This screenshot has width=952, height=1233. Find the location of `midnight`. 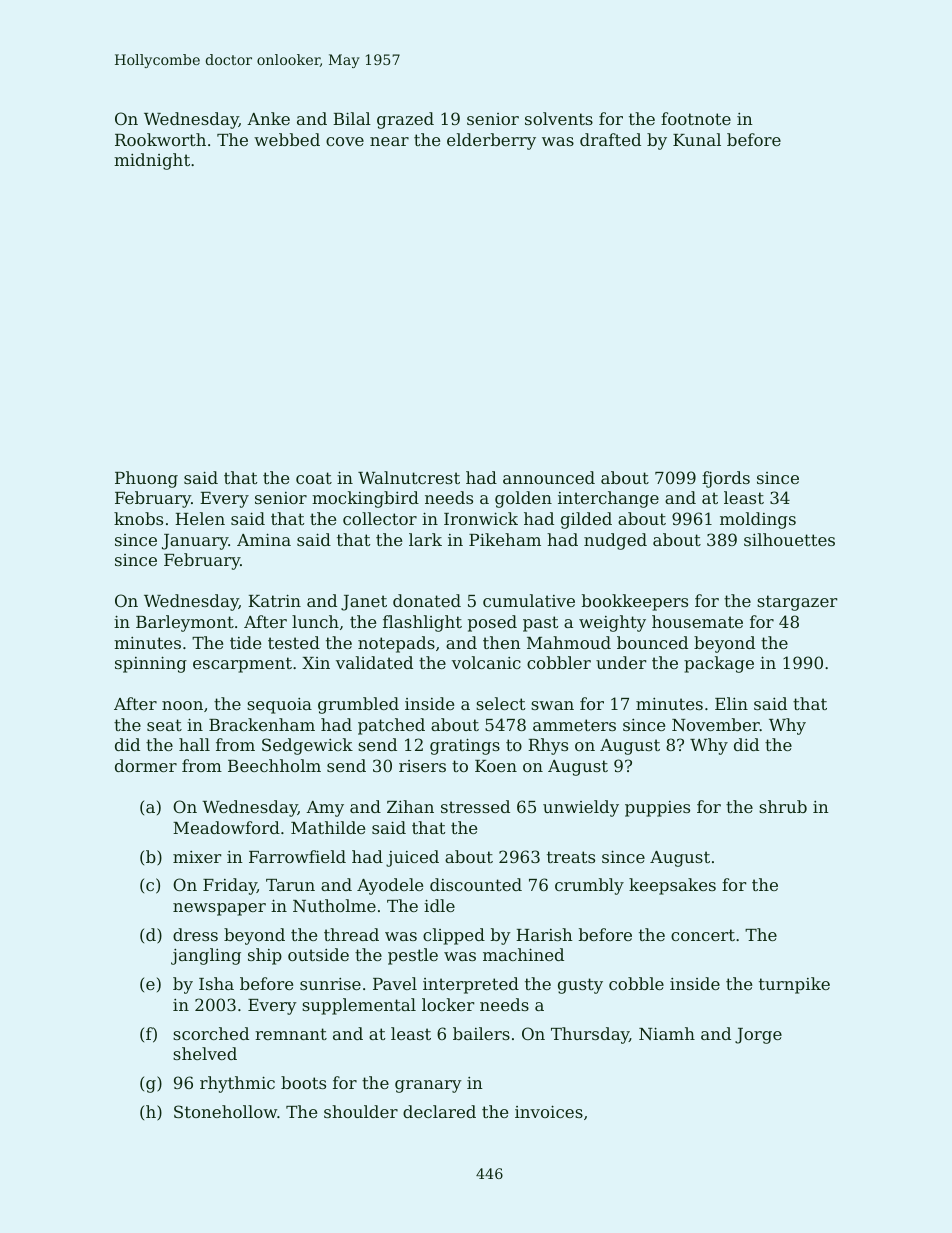

midnight is located at coordinates (152, 161).
